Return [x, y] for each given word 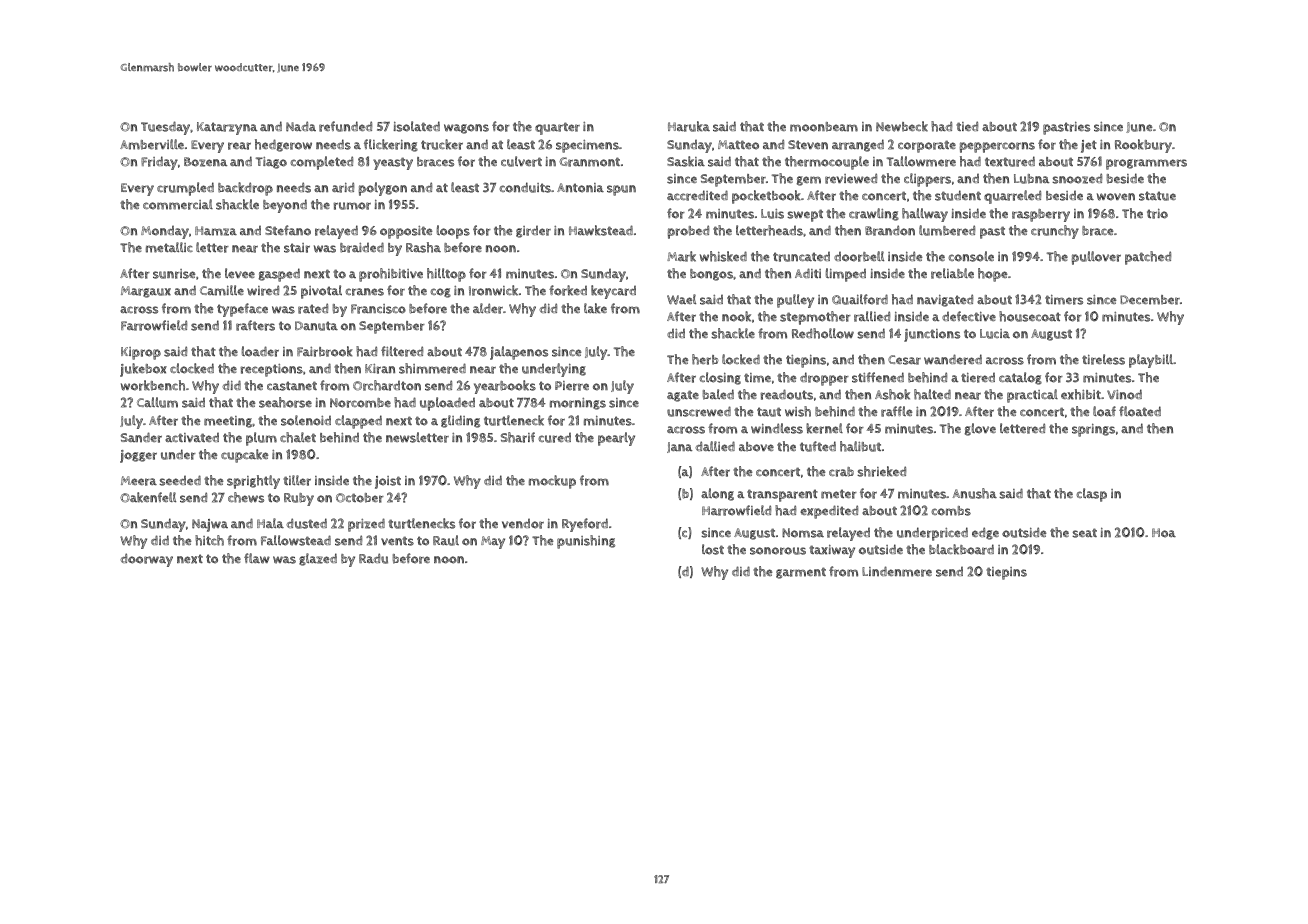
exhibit [1081, 394]
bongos [711, 275]
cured [554, 438]
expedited [829, 512]
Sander [141, 437]
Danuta [316, 326]
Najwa [210, 525]
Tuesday [165, 128]
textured [1010, 161]
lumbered [947, 230]
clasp [1091, 495]
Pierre [572, 386]
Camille [222, 290]
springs [1093, 430]
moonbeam [824, 127]
